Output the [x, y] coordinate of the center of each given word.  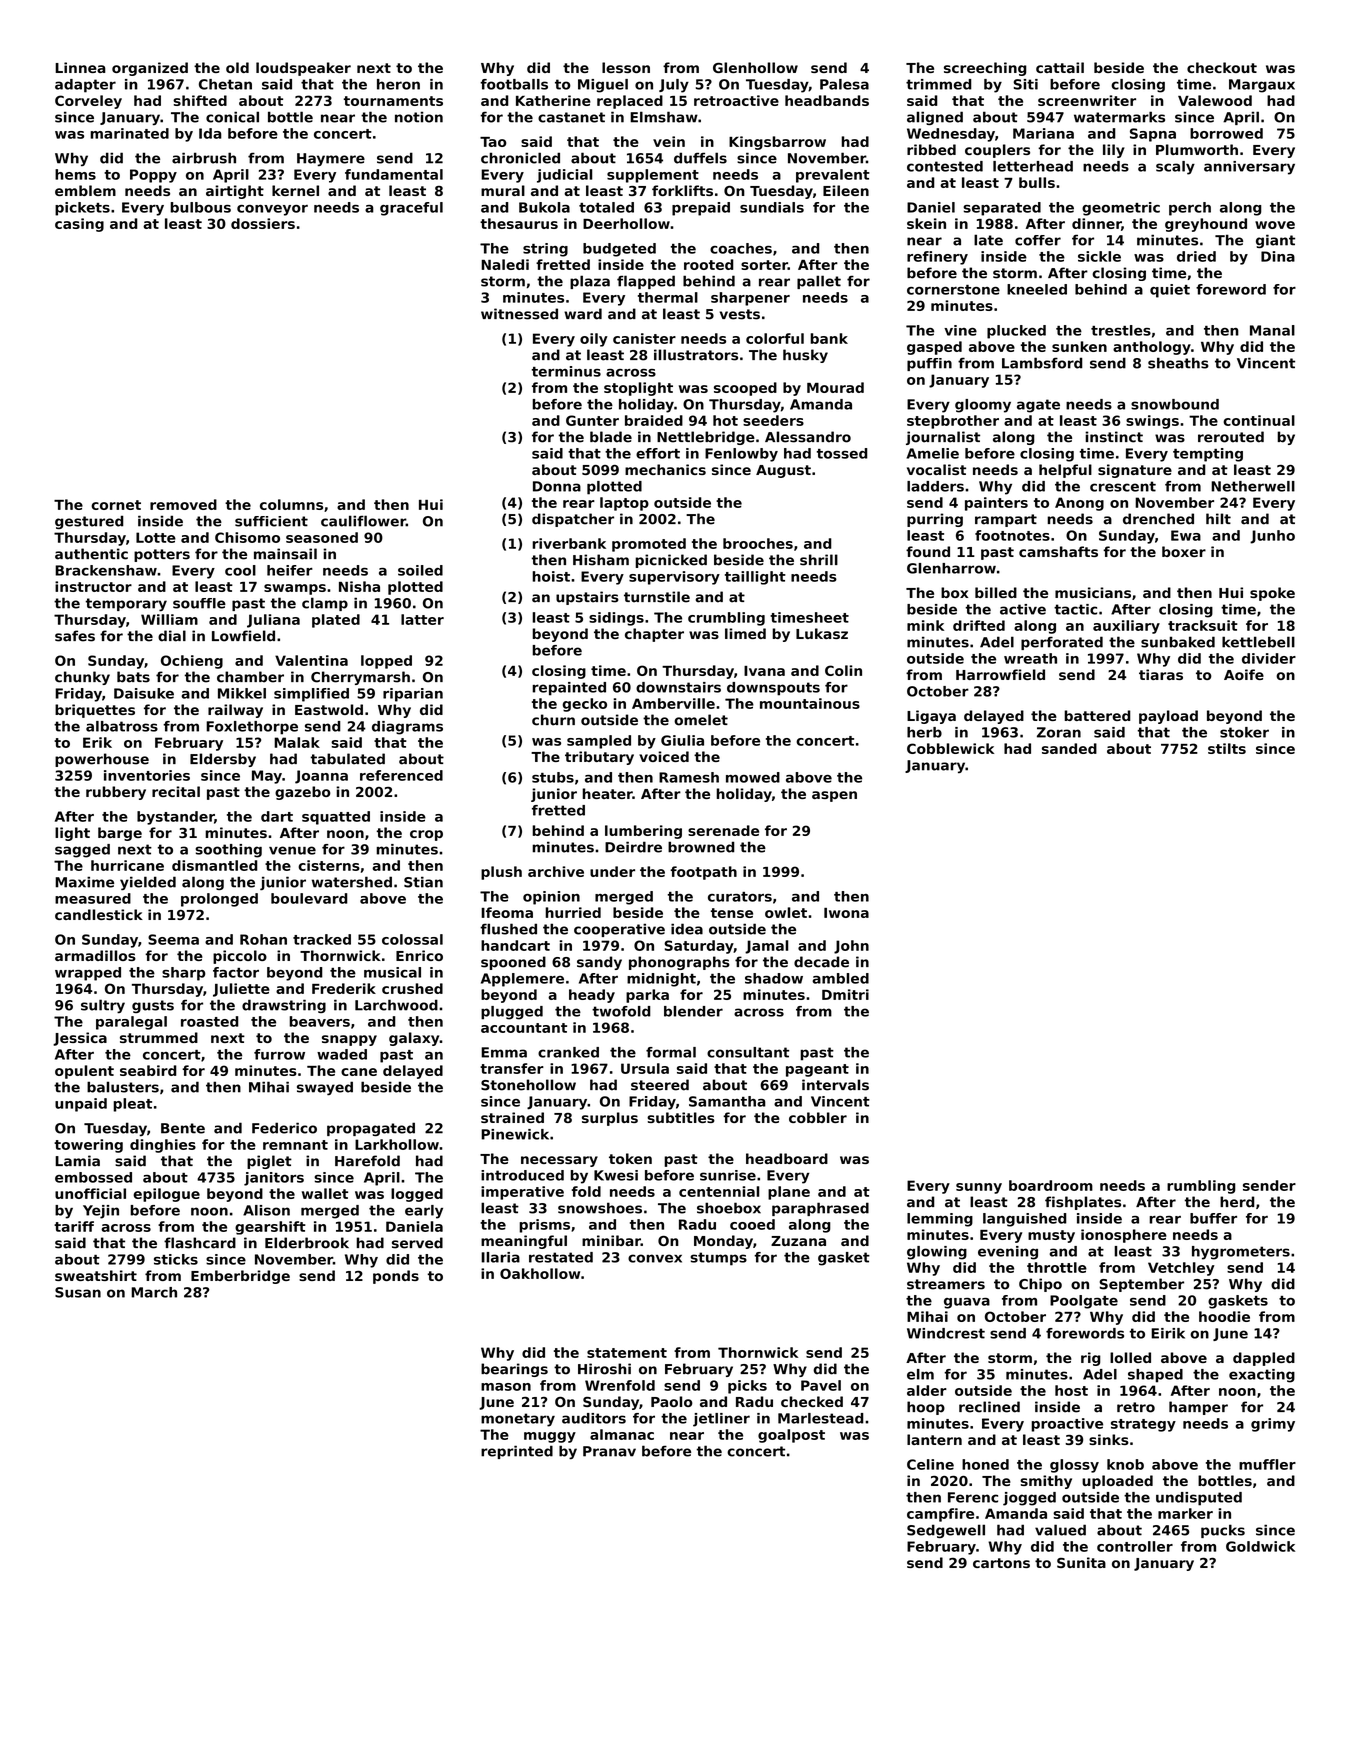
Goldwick [1260, 1546]
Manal [1272, 330]
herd [1237, 1202]
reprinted [517, 1452]
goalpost [791, 1436]
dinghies [163, 1146]
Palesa [844, 84]
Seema [173, 939]
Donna [557, 486]
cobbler [818, 1117]
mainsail [285, 554]
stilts [1227, 748]
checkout [1222, 67]
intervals [835, 1085]
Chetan [225, 84]
